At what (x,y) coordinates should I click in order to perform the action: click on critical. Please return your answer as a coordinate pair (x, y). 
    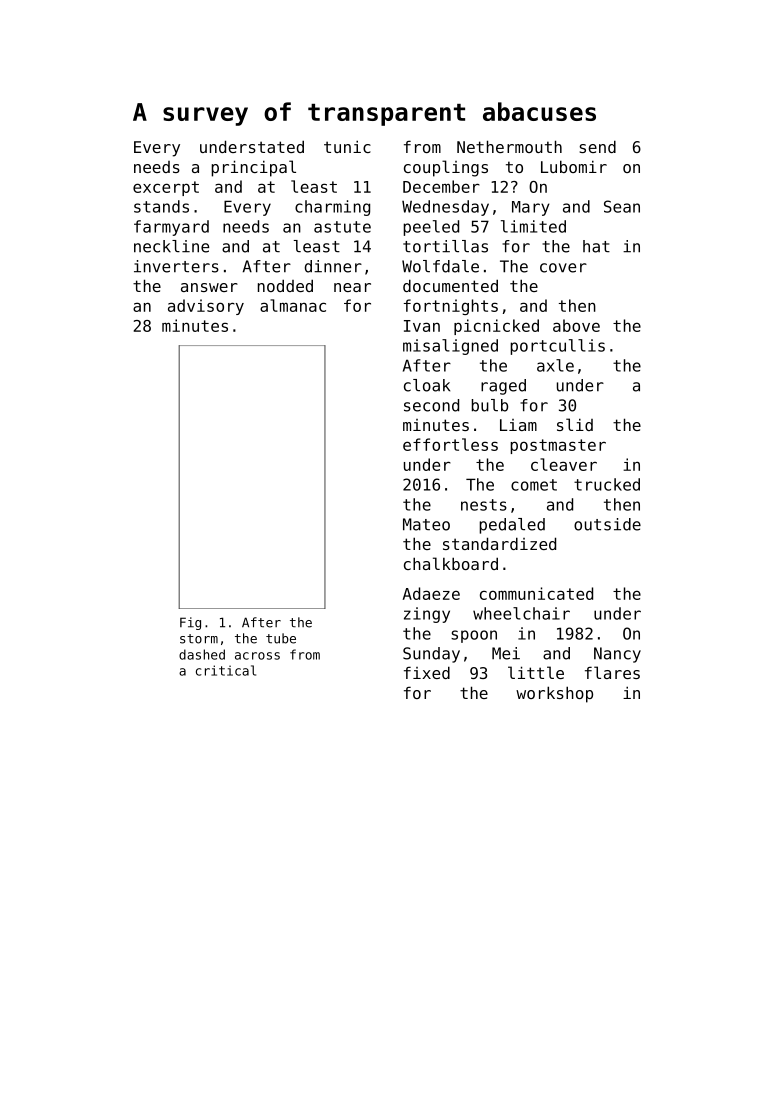
    Looking at the image, I should click on (226, 670).
